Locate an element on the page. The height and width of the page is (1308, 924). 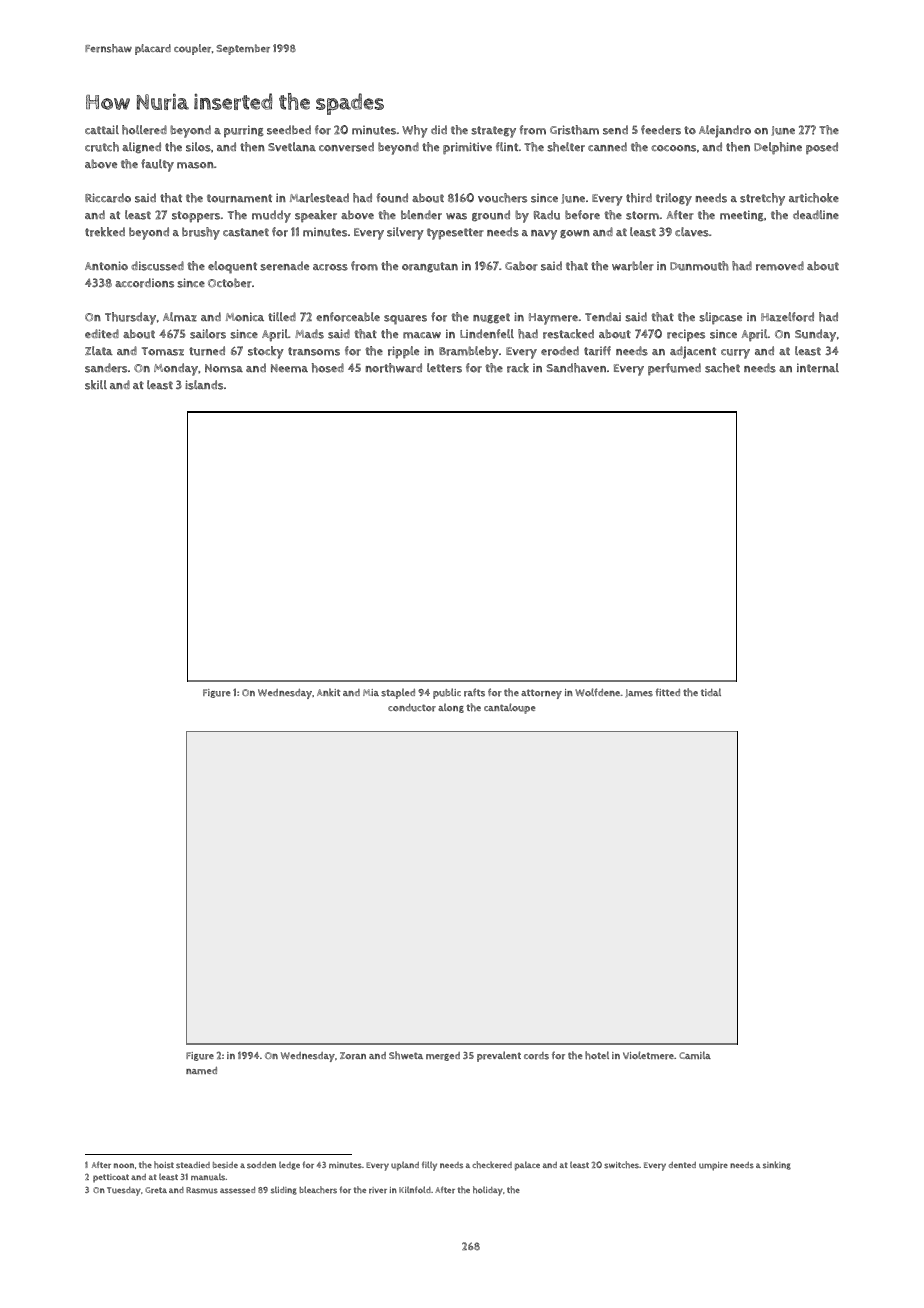
tidal is located at coordinates (711, 692).
